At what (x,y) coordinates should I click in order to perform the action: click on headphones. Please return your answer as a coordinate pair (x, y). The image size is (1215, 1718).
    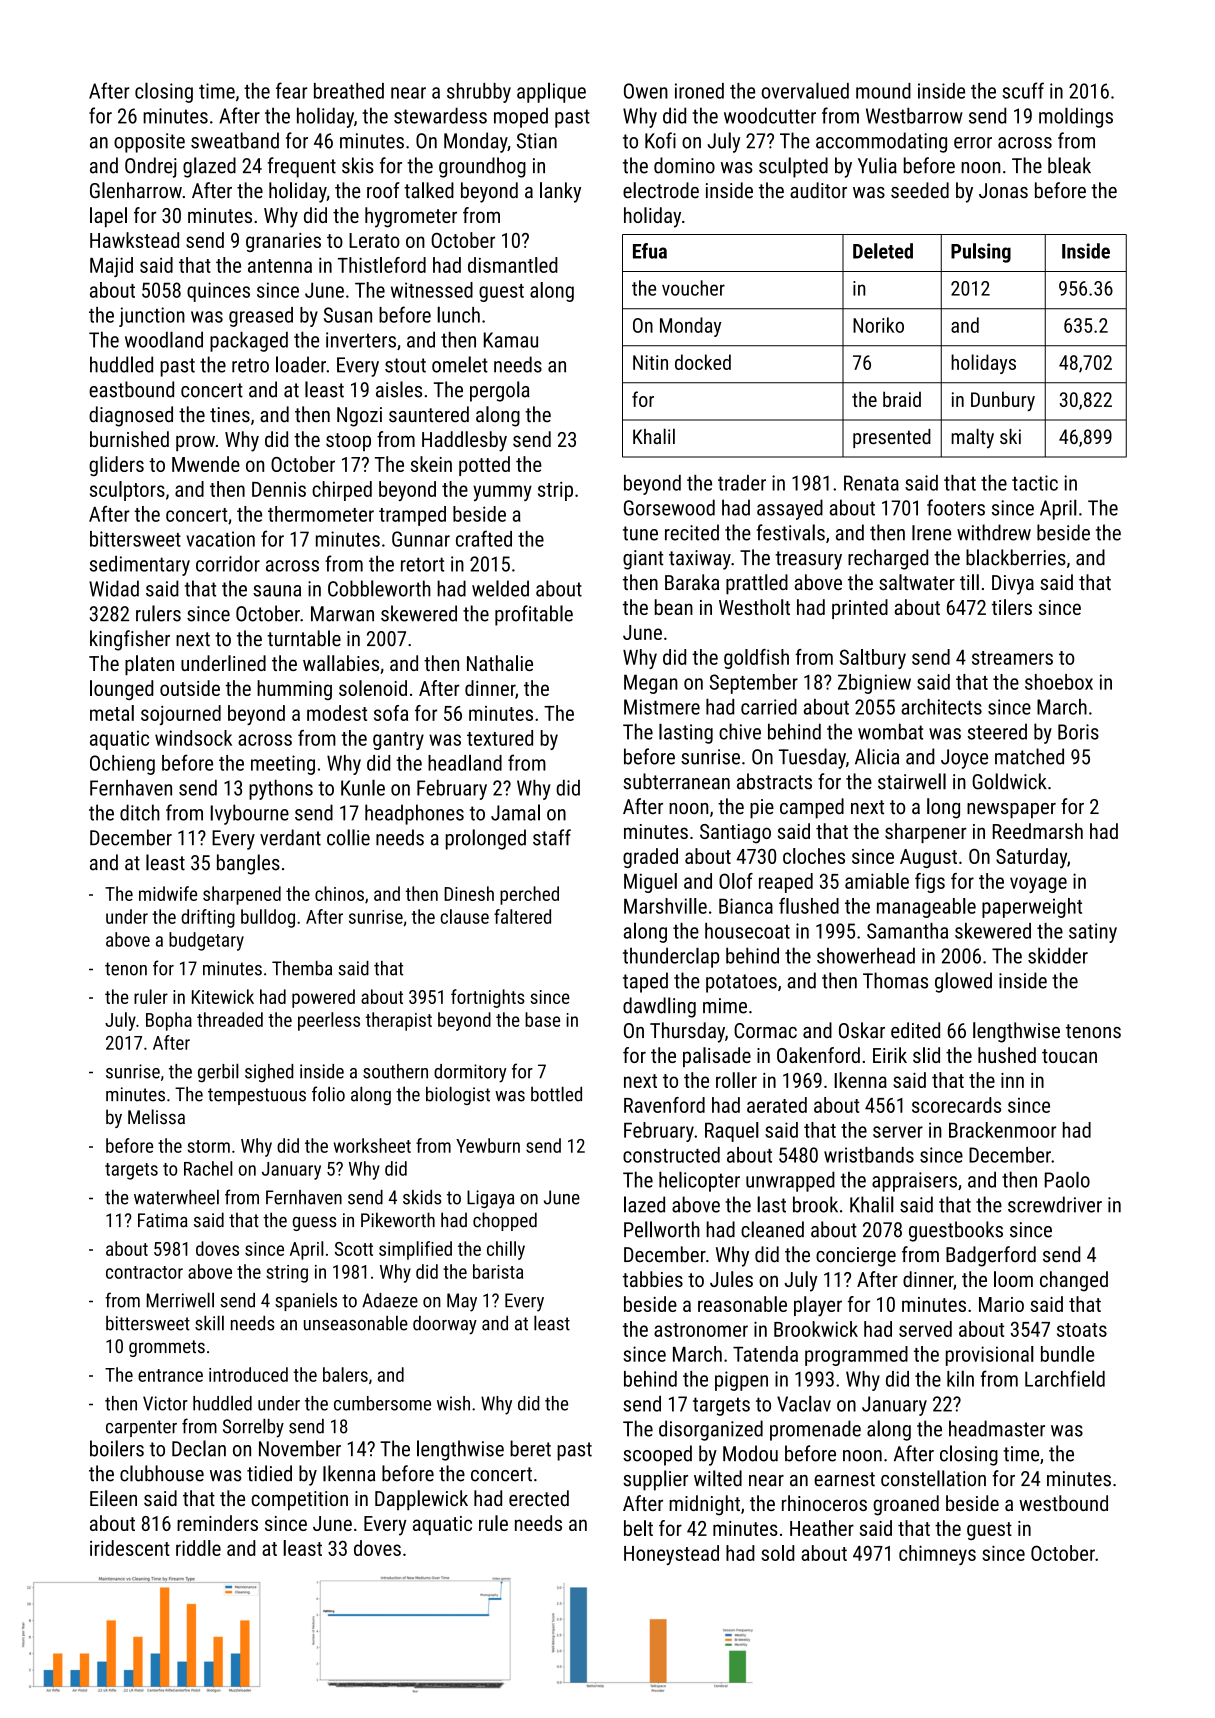
    Looking at the image, I should click on (414, 814).
